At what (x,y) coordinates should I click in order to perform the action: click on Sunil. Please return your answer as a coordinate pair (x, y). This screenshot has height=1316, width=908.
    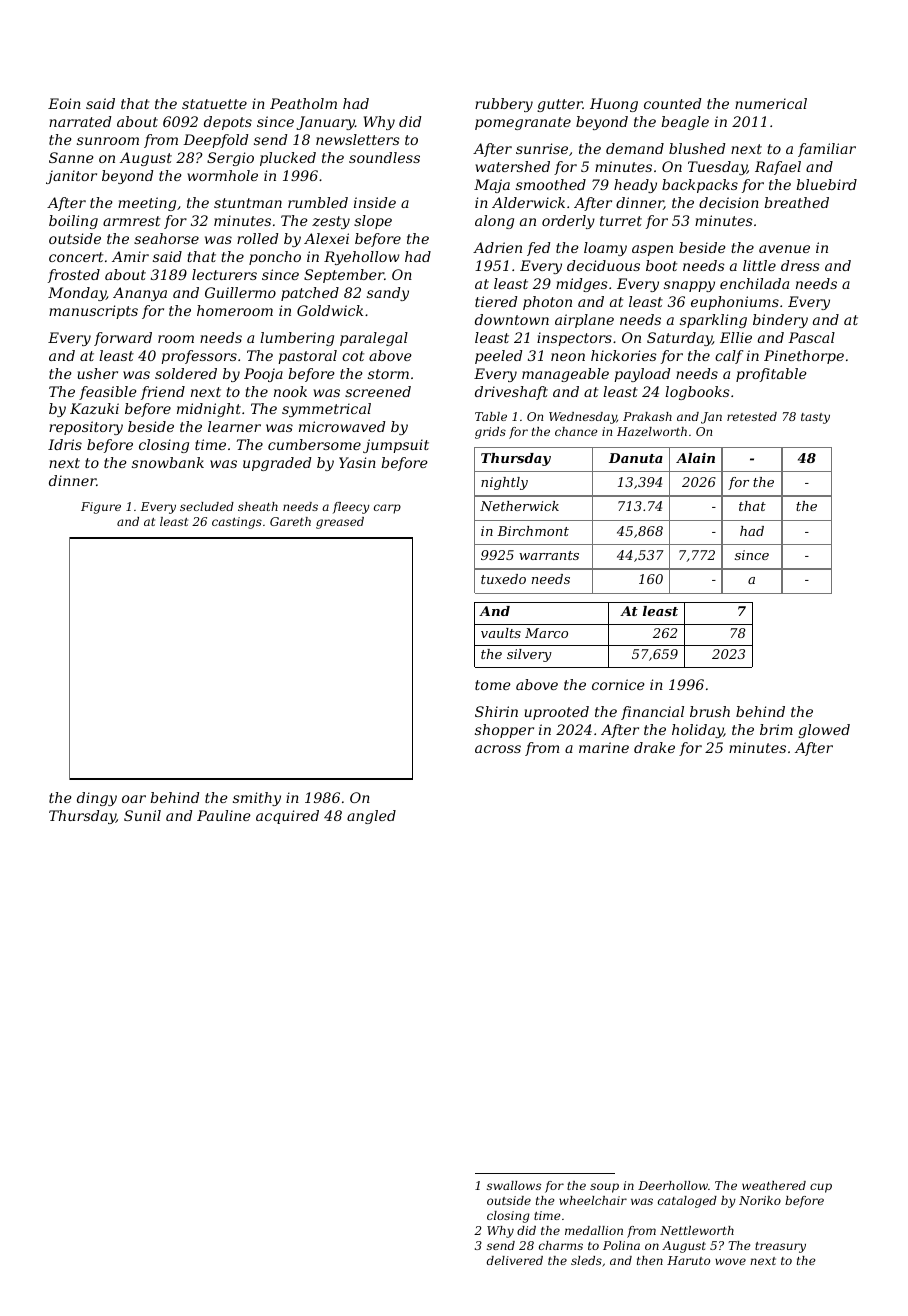
    Looking at the image, I should click on (142, 815).
